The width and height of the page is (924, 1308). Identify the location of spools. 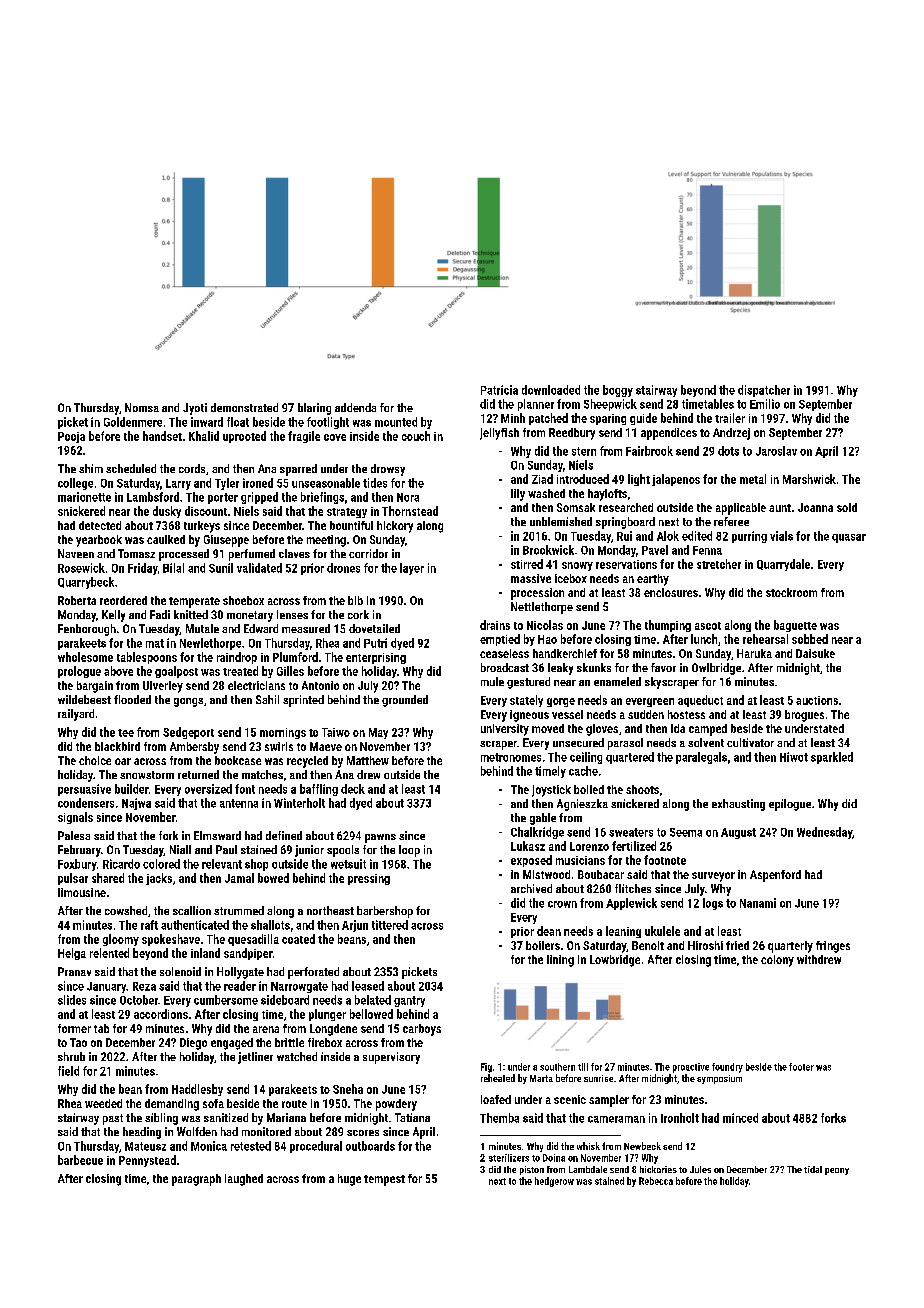
(343, 851).
